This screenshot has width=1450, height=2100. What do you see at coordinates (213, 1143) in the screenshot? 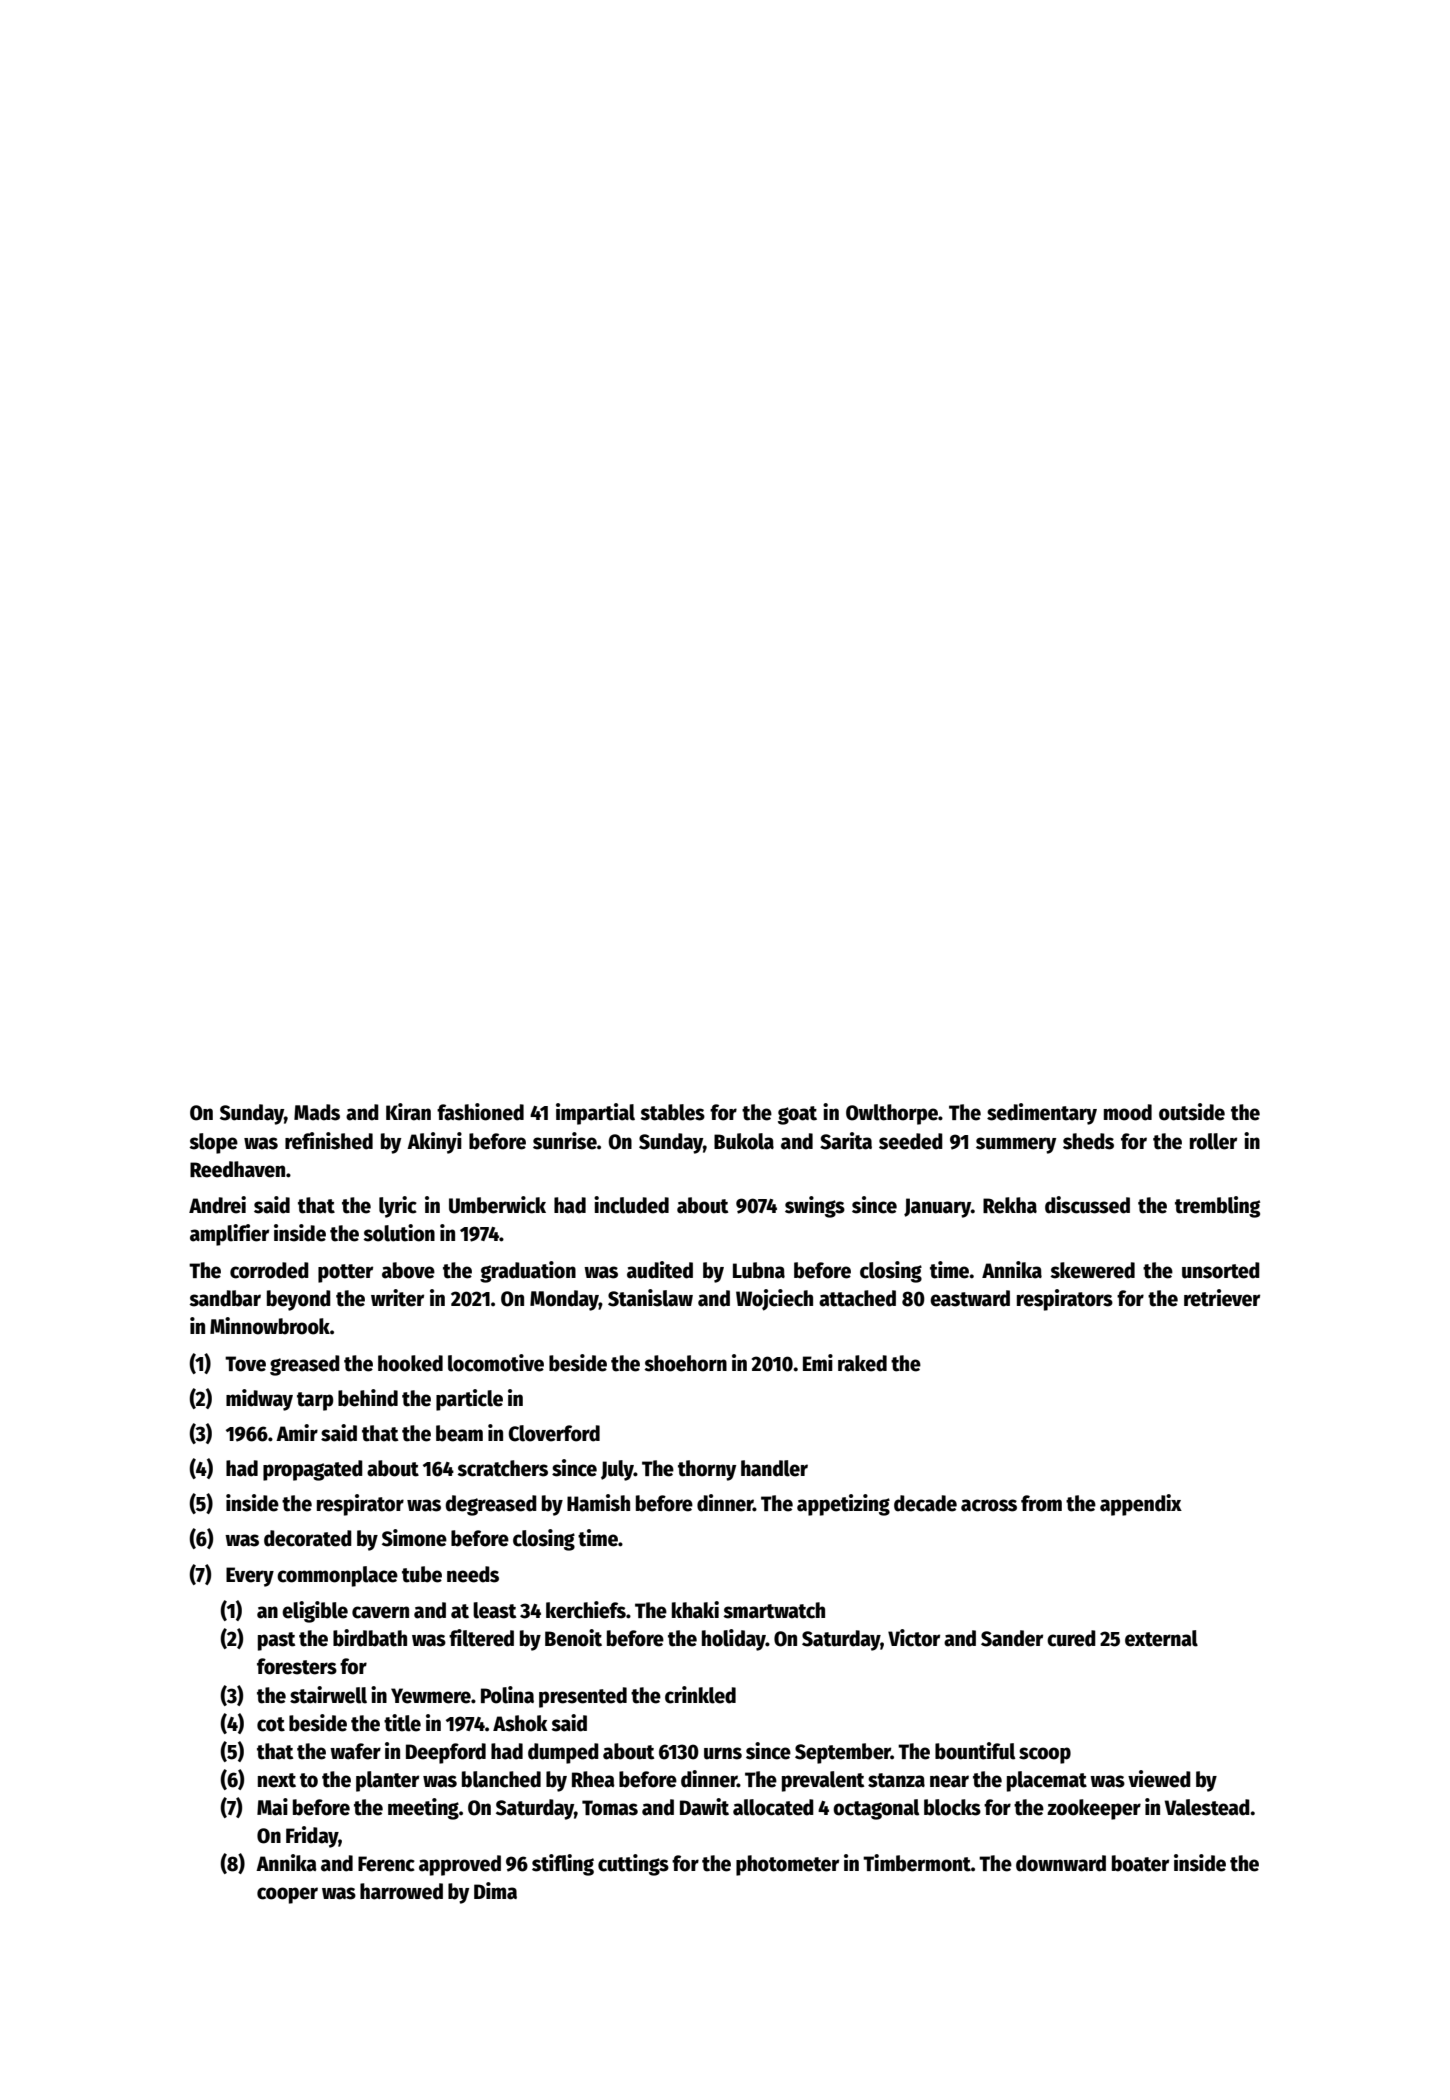
I see `slope` at bounding box center [213, 1143].
